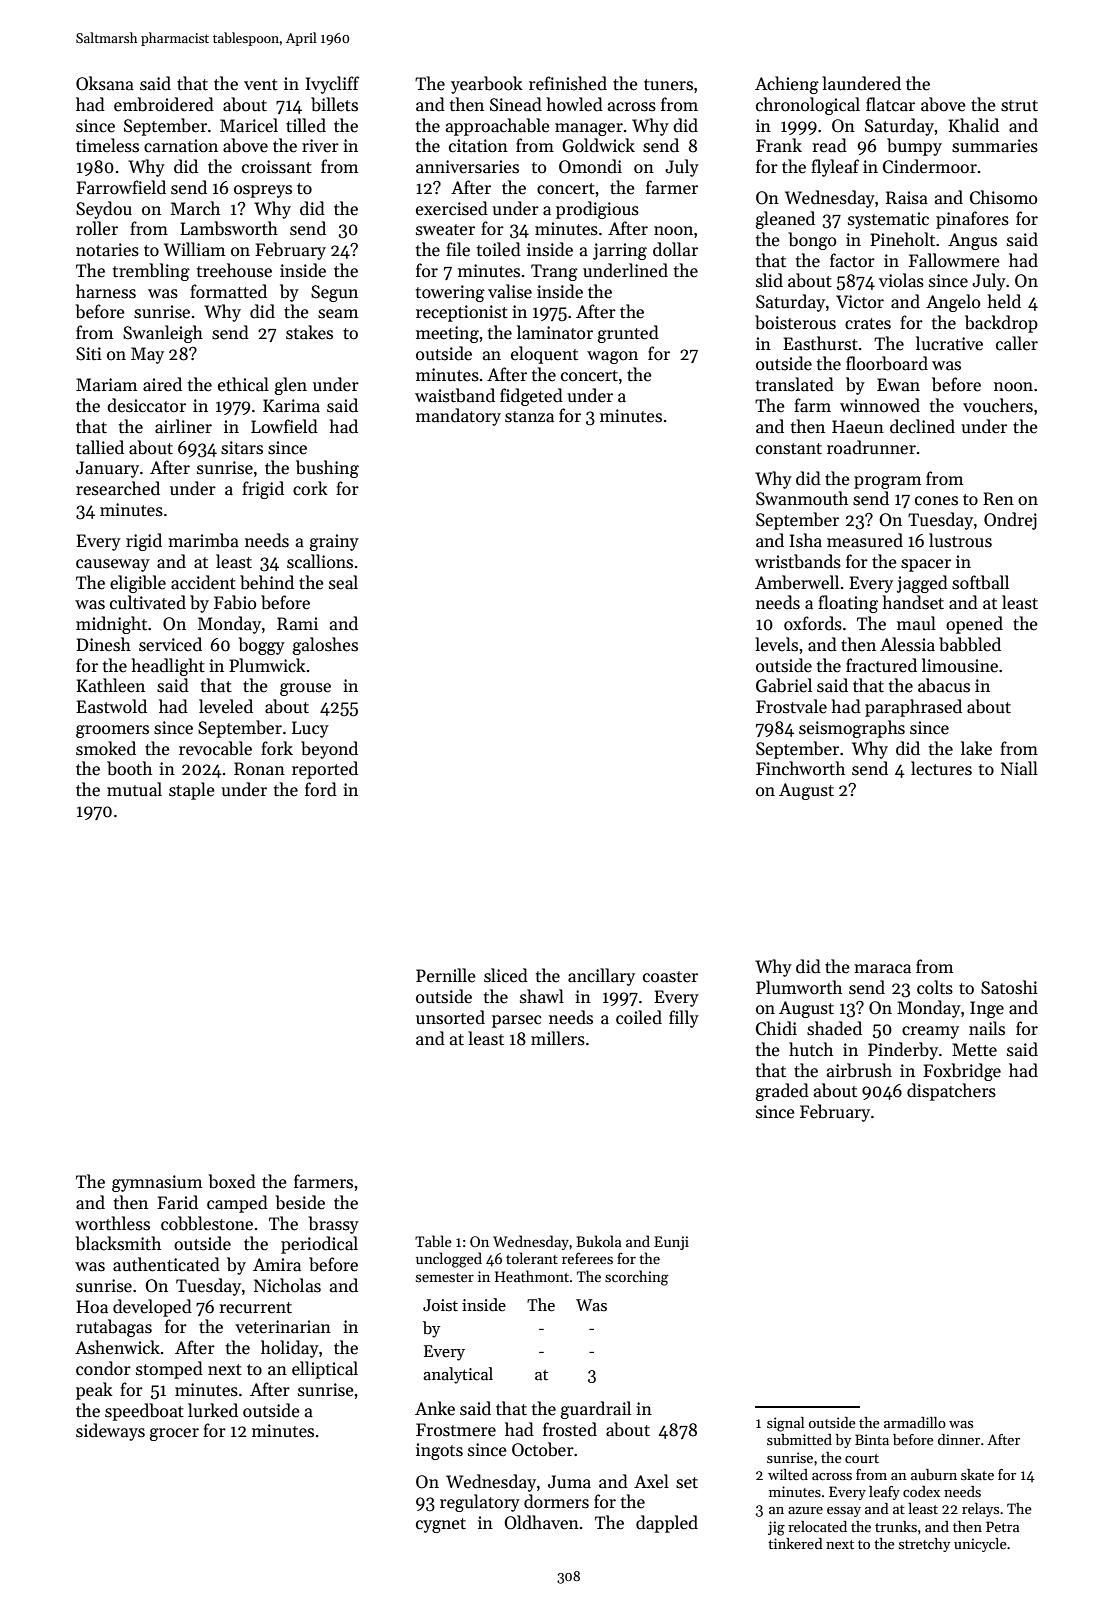 The width and height of the screenshot is (1114, 1613). Describe the element at coordinates (164, 104) in the screenshot. I see `embroidered` at that location.
